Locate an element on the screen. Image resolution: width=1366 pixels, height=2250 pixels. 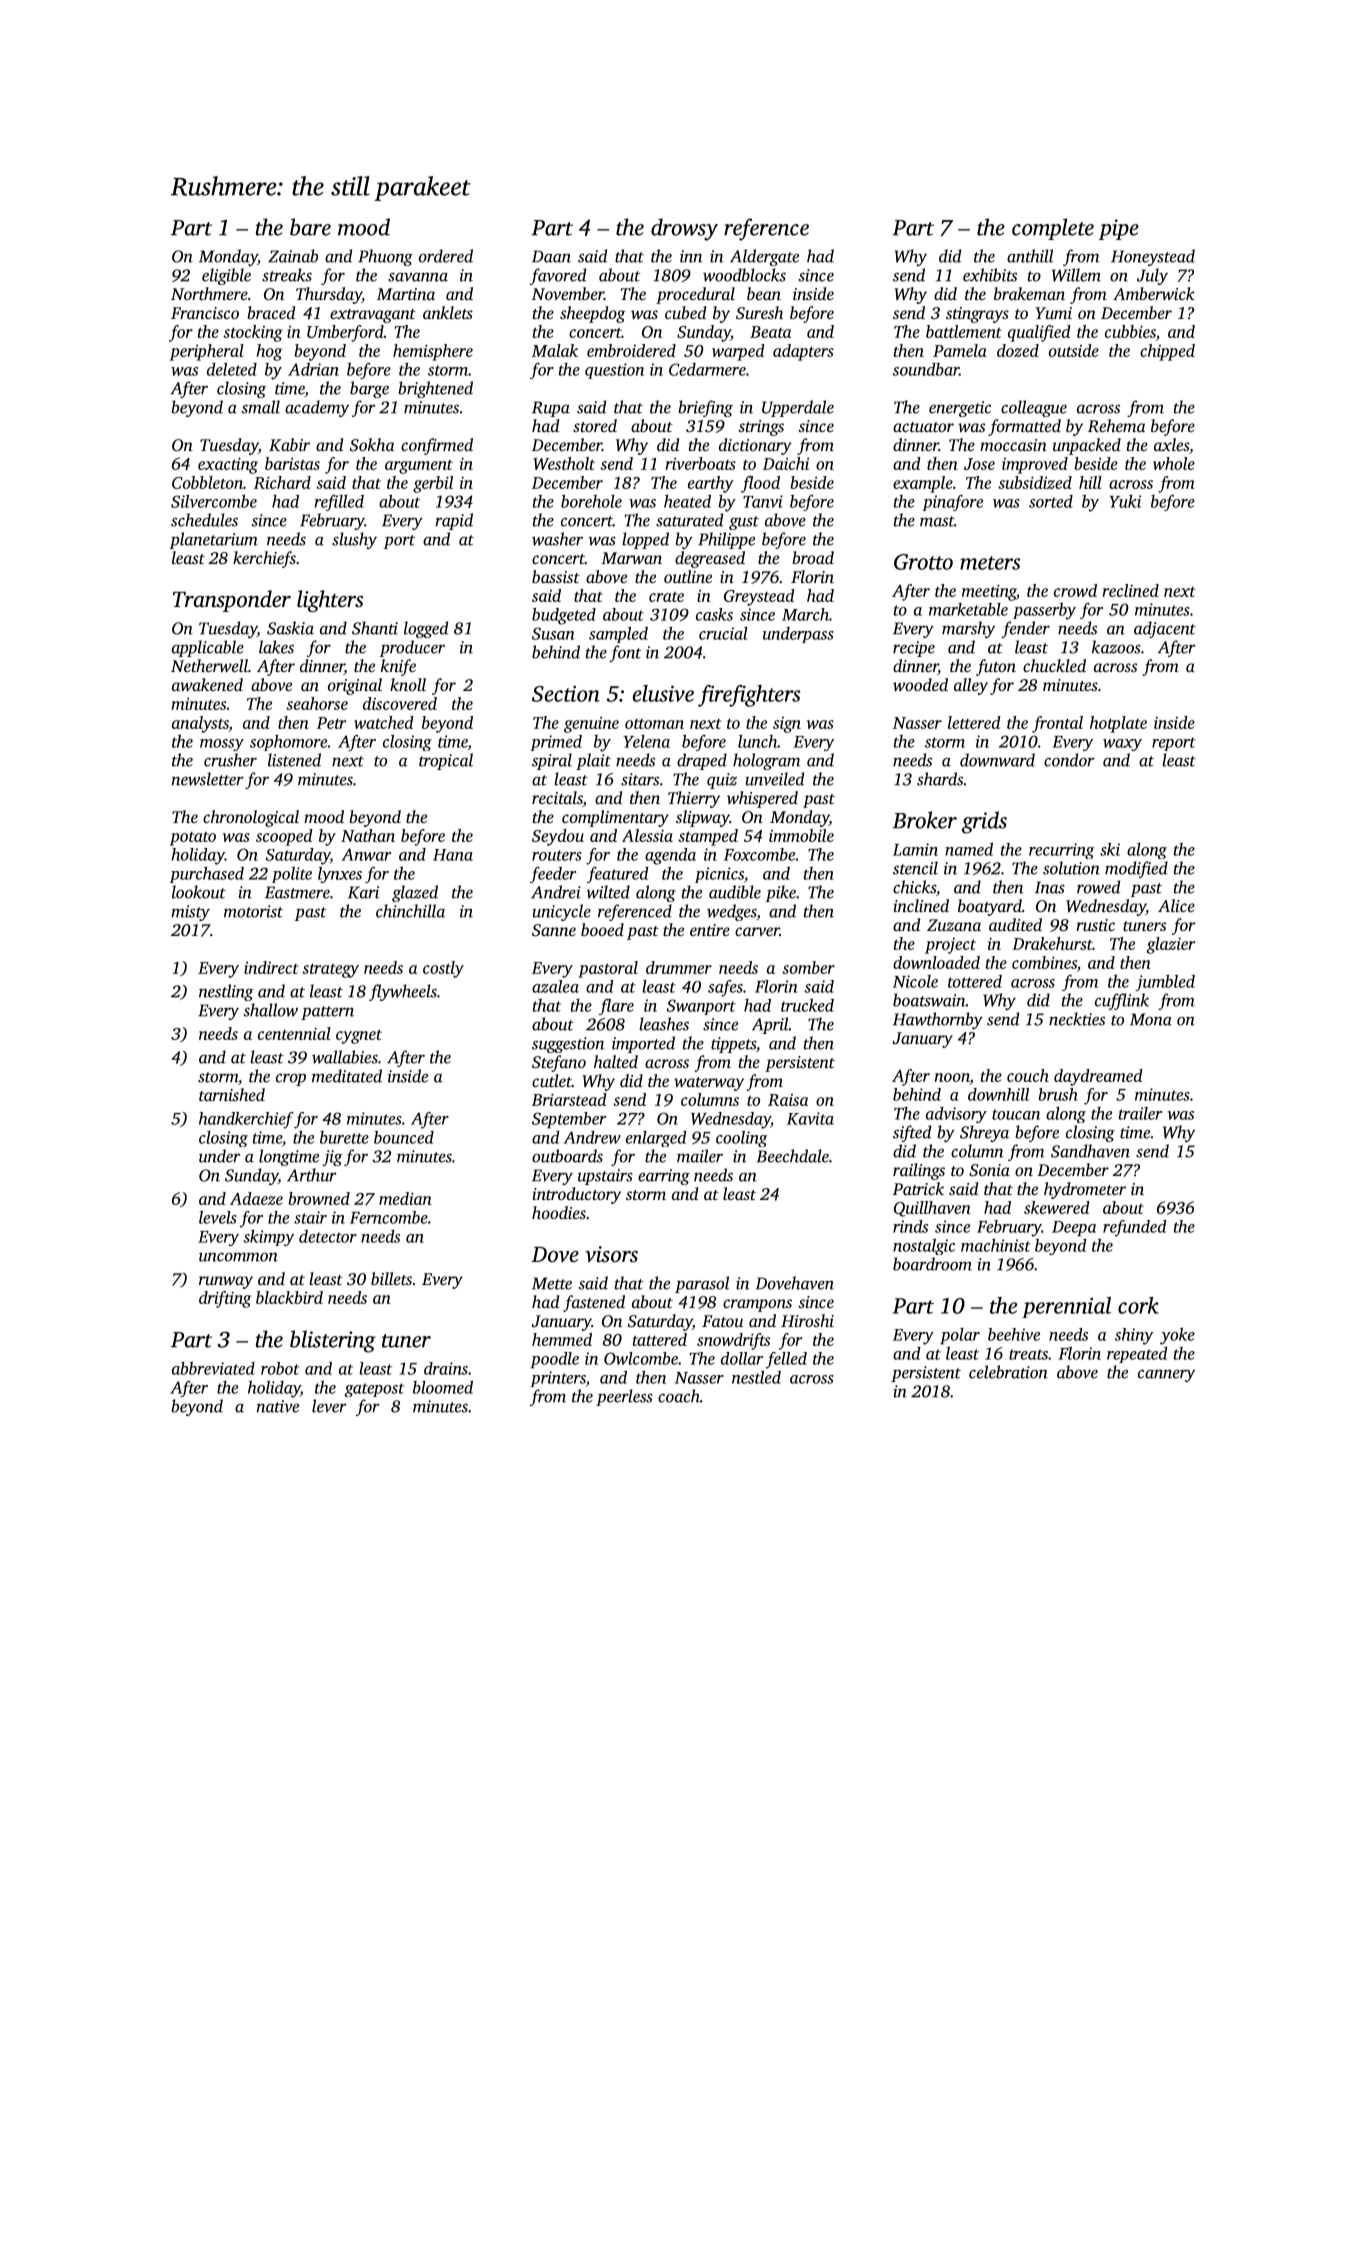
Adaeze is located at coordinates (256, 1198).
